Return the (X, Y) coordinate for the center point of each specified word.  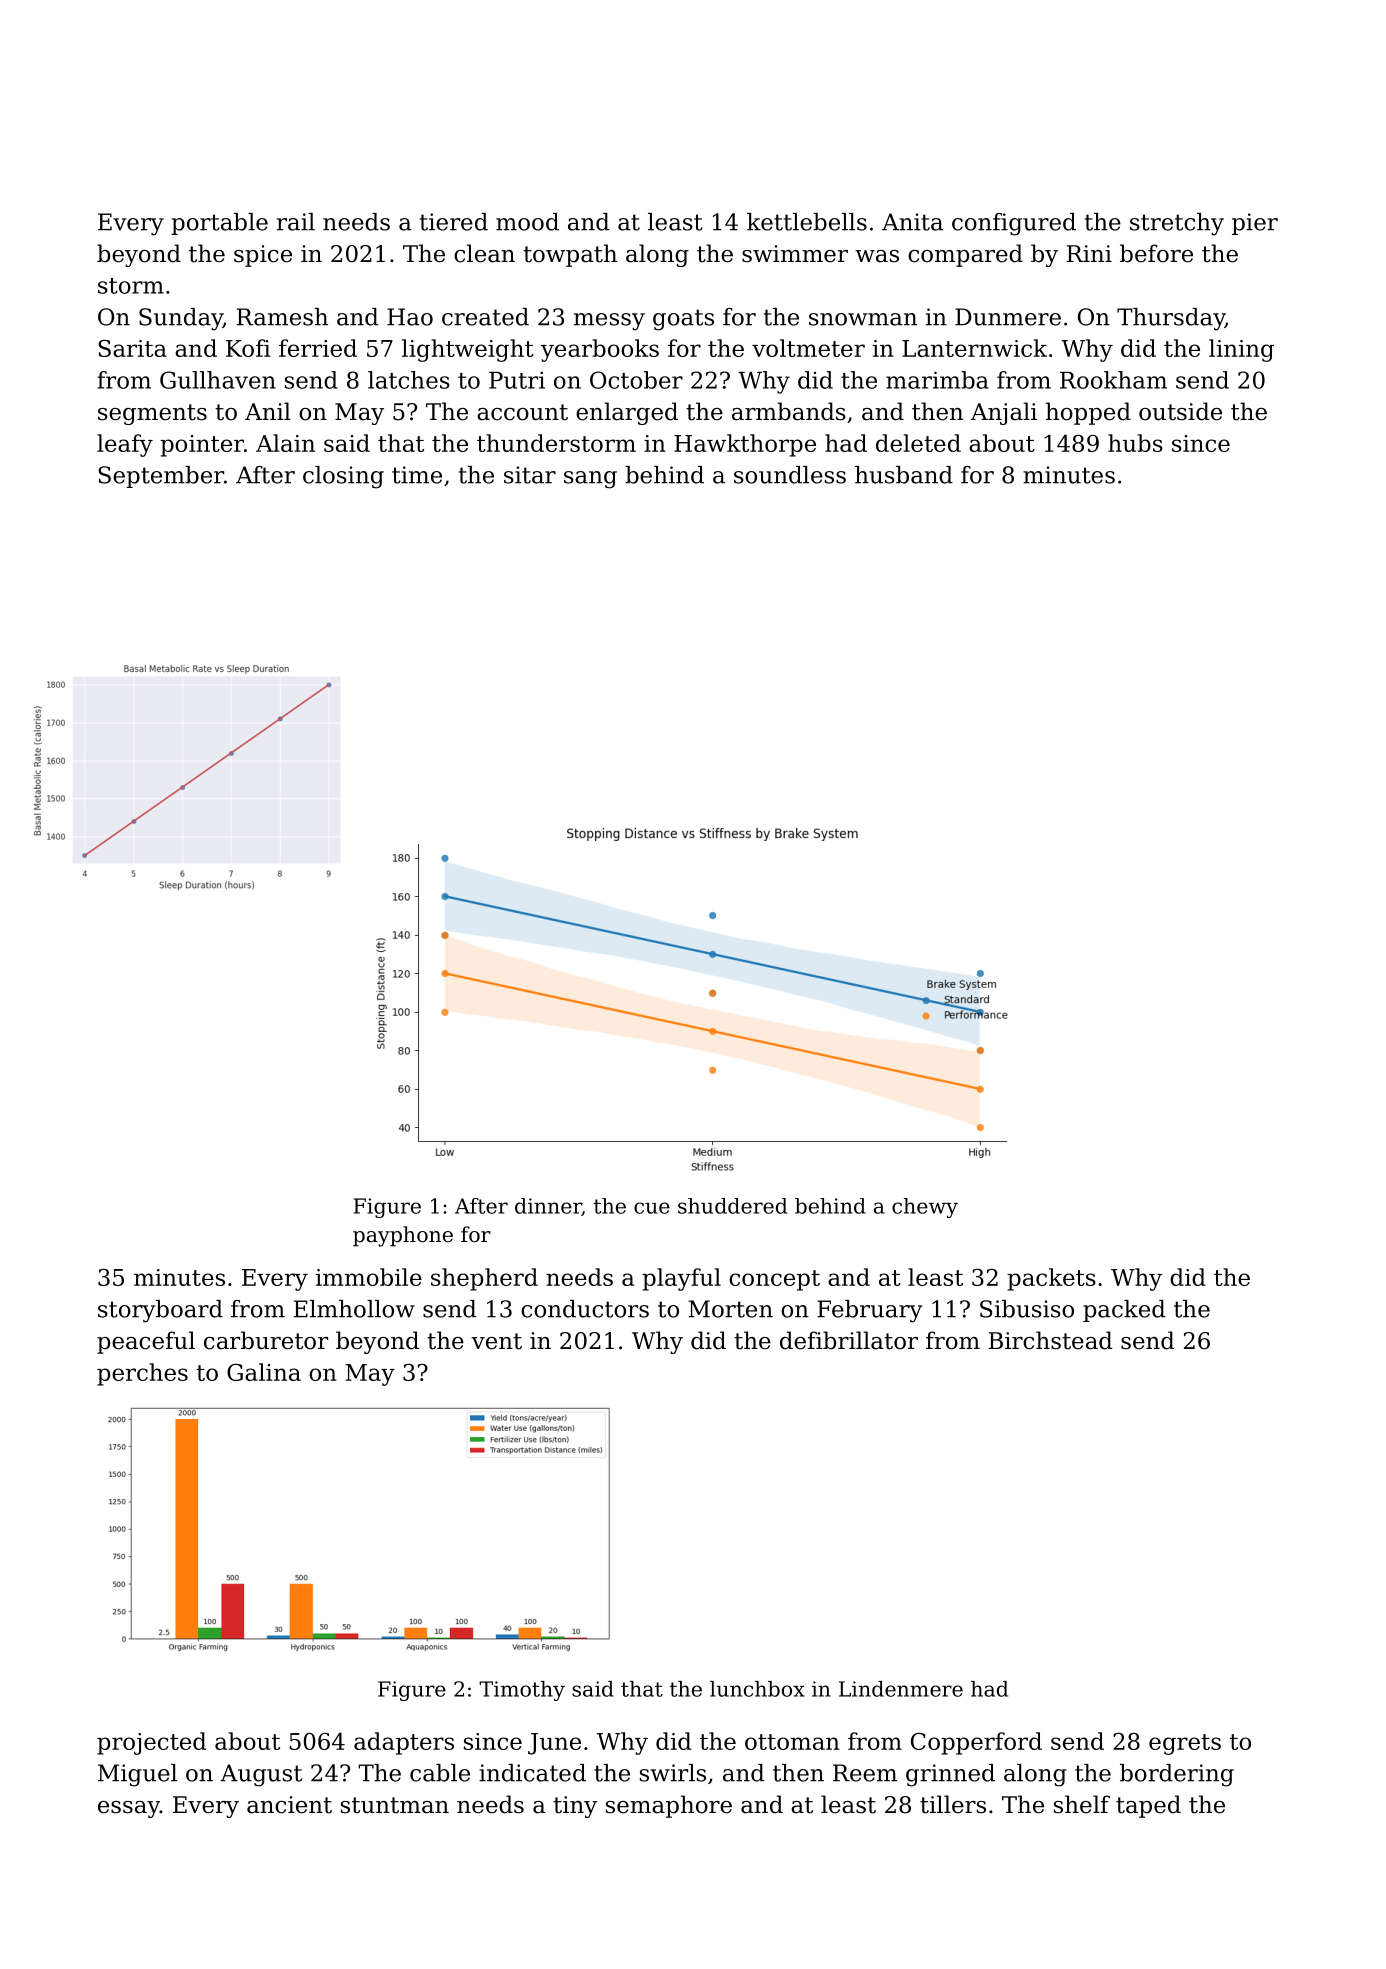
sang (590, 480)
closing (343, 477)
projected (151, 1743)
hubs (1135, 443)
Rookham (1113, 380)
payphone (403, 1236)
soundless (790, 475)
